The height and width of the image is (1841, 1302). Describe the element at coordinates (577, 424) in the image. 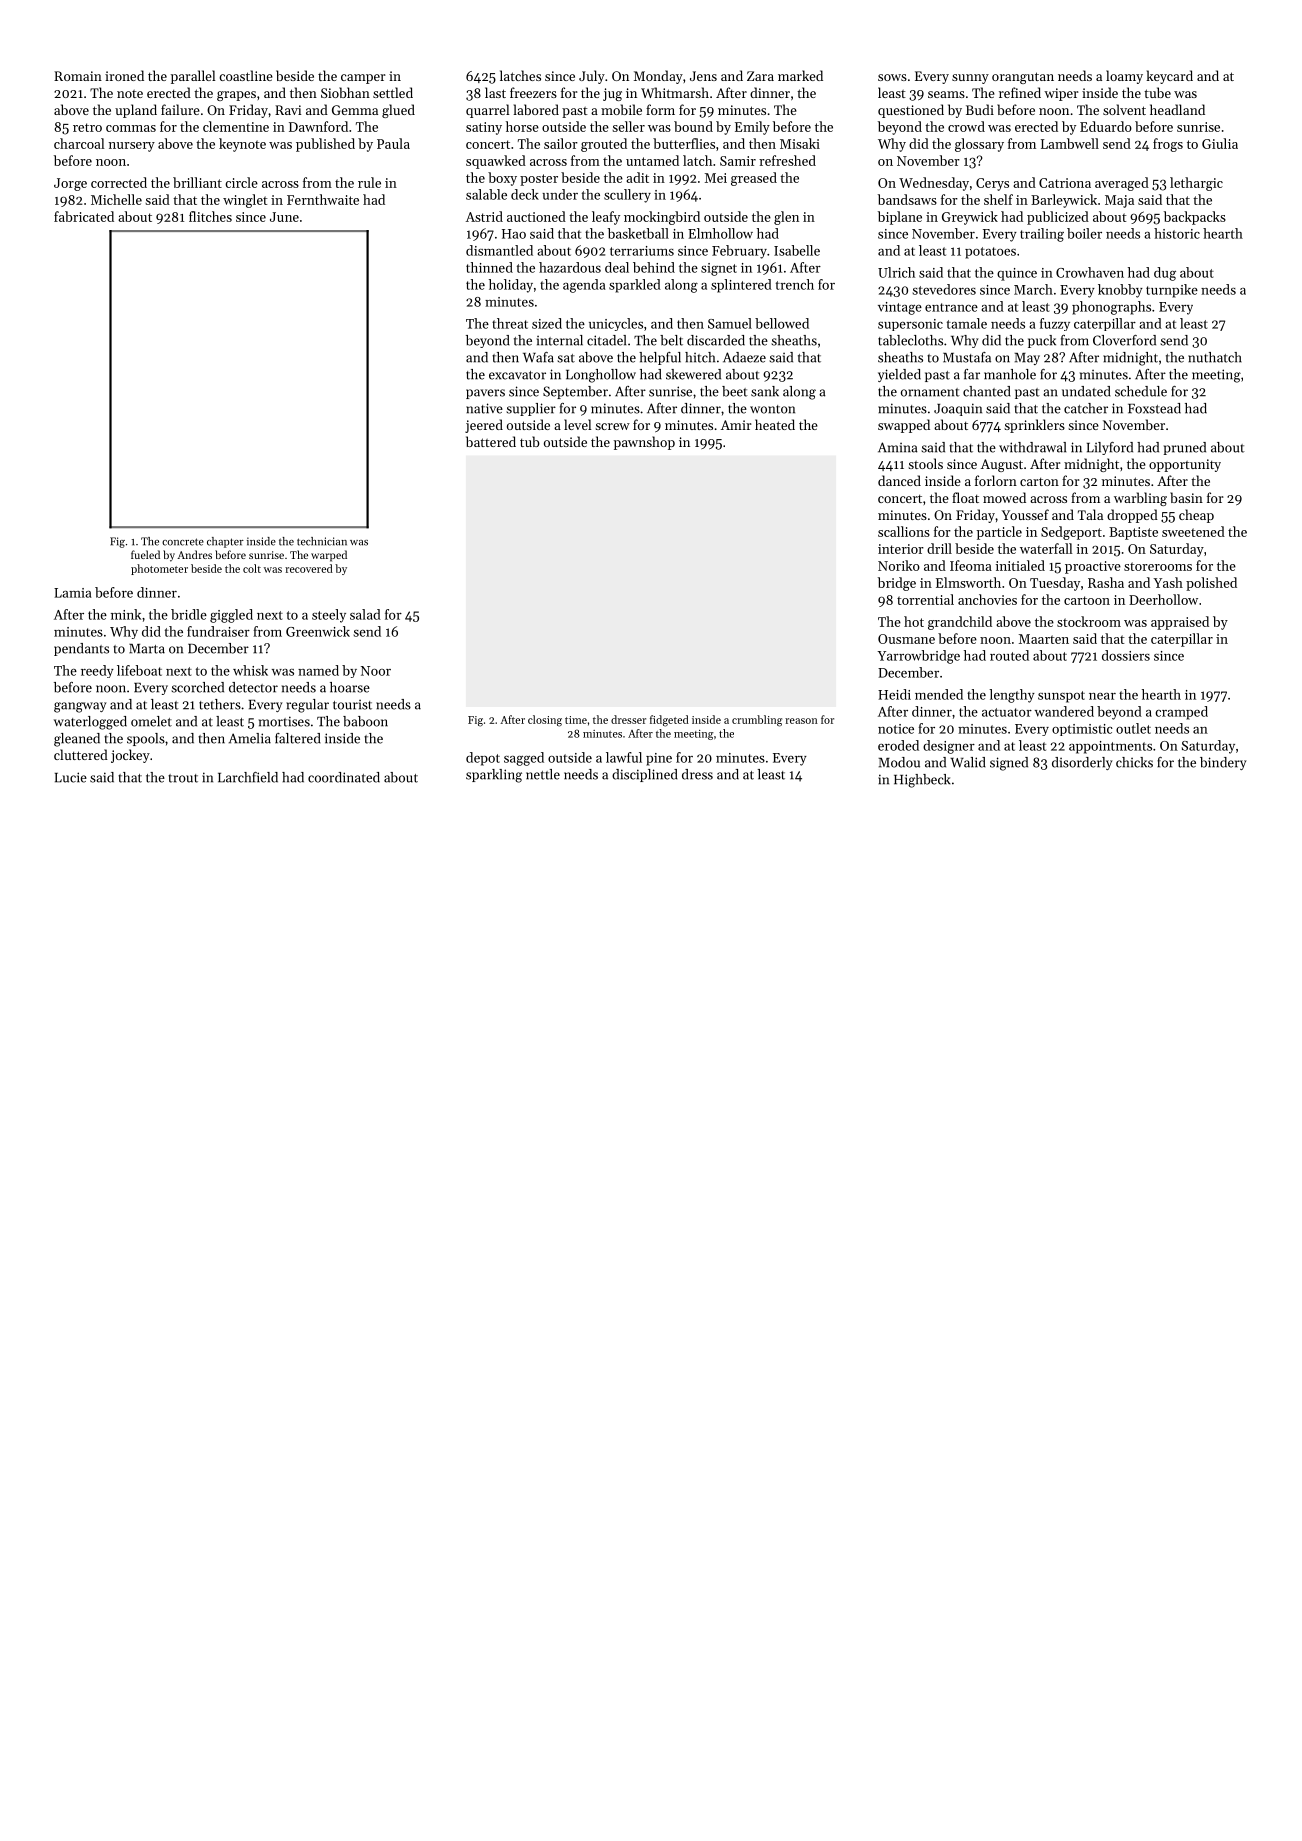

I see `level` at that location.
